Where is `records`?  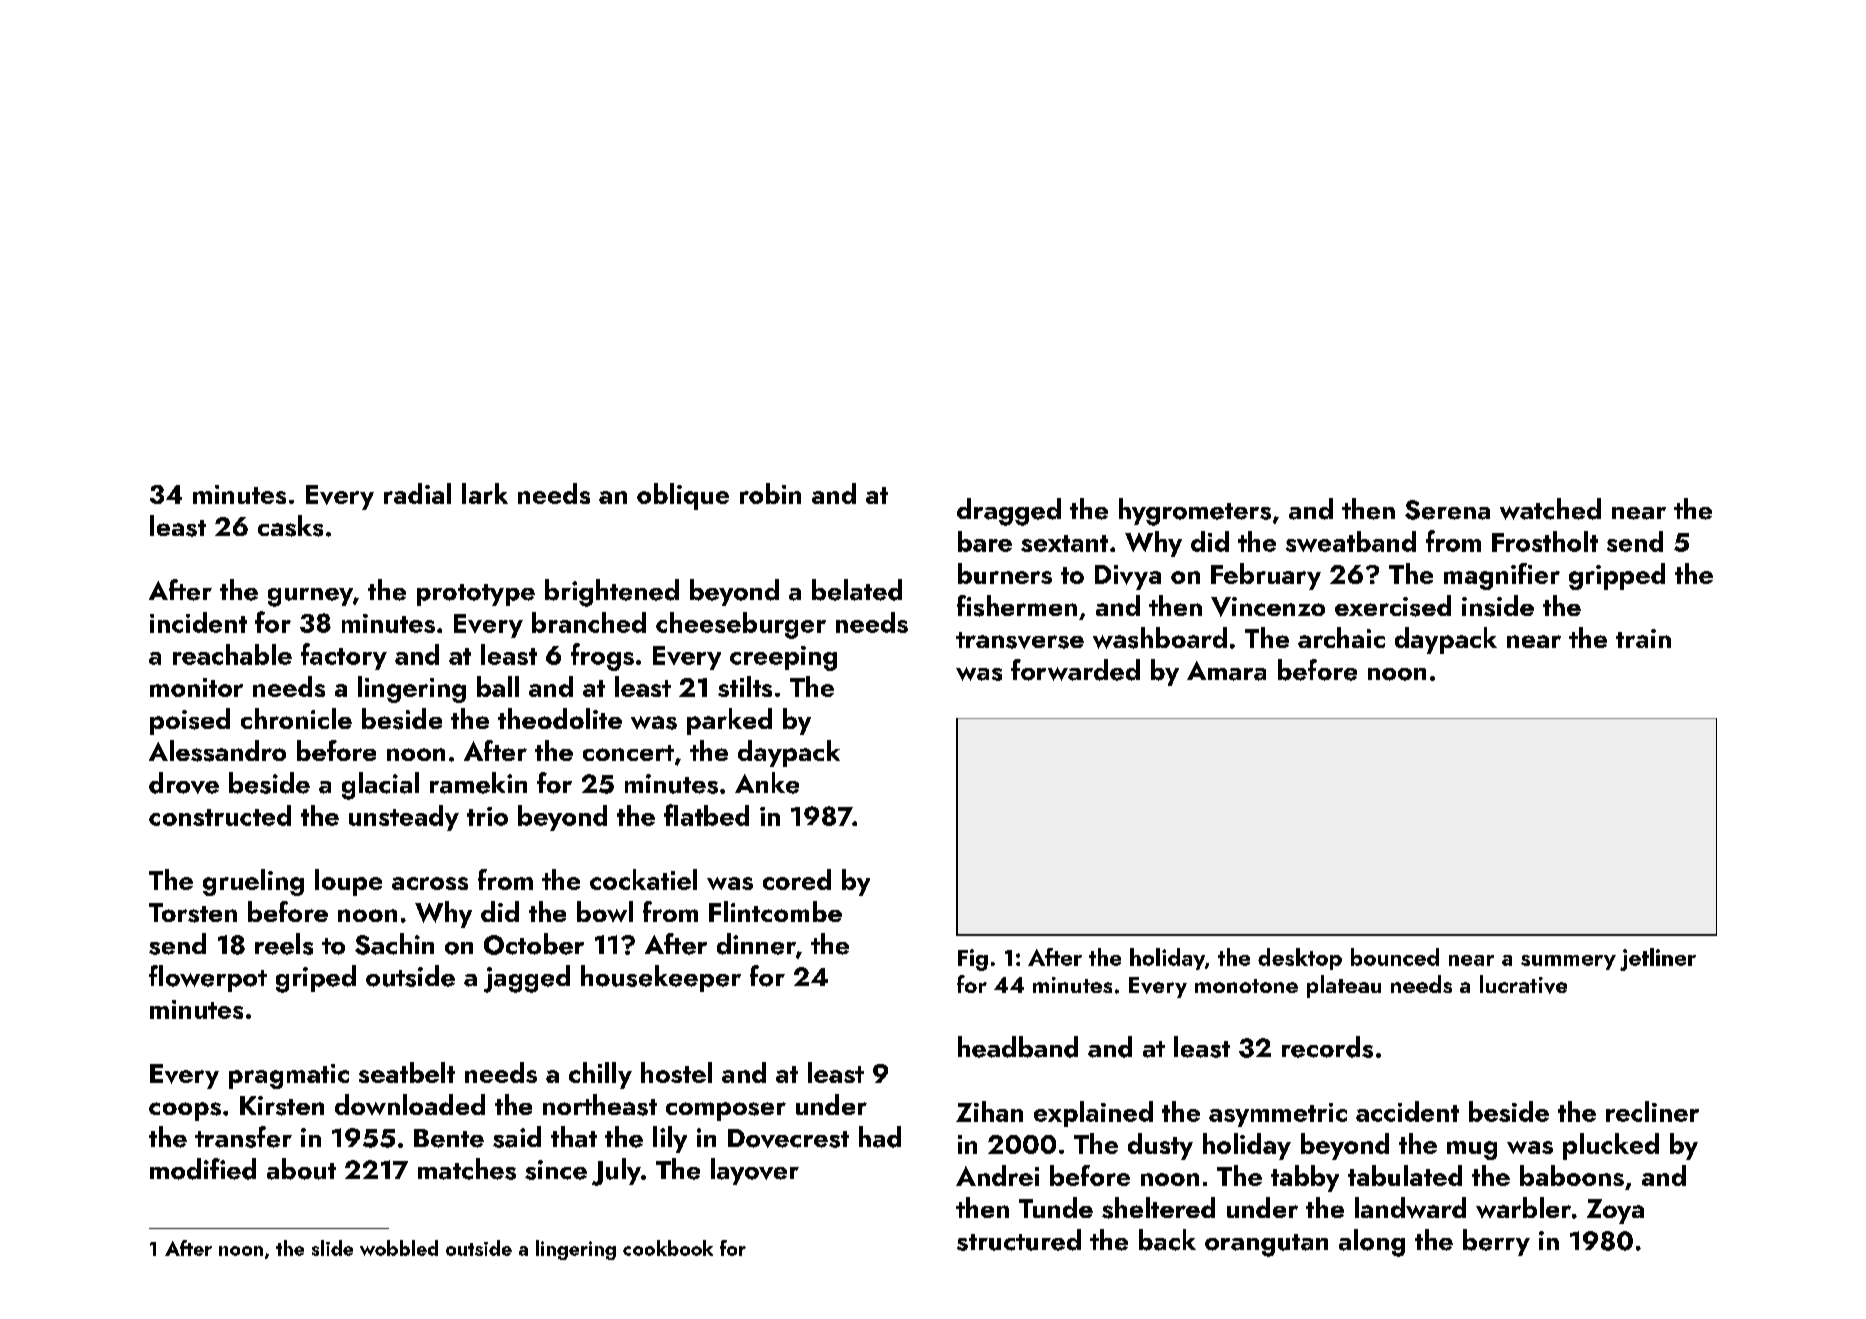 records is located at coordinates (1327, 1047).
